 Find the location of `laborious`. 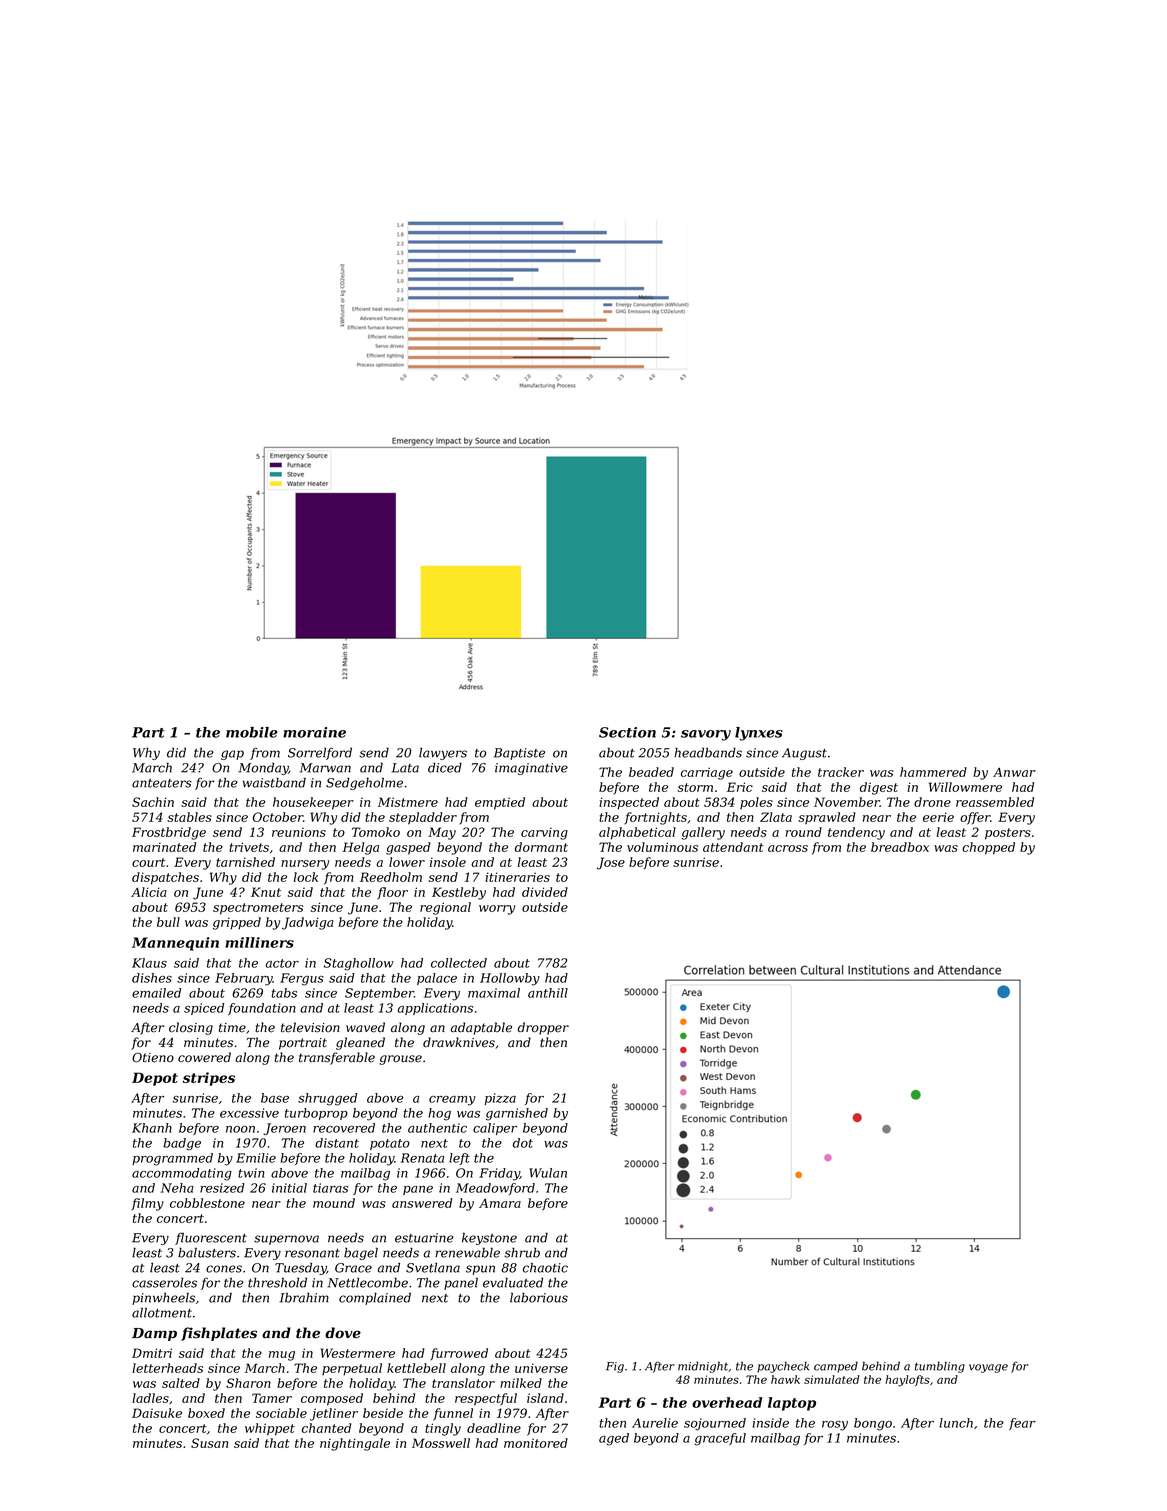

laborious is located at coordinates (539, 1297).
